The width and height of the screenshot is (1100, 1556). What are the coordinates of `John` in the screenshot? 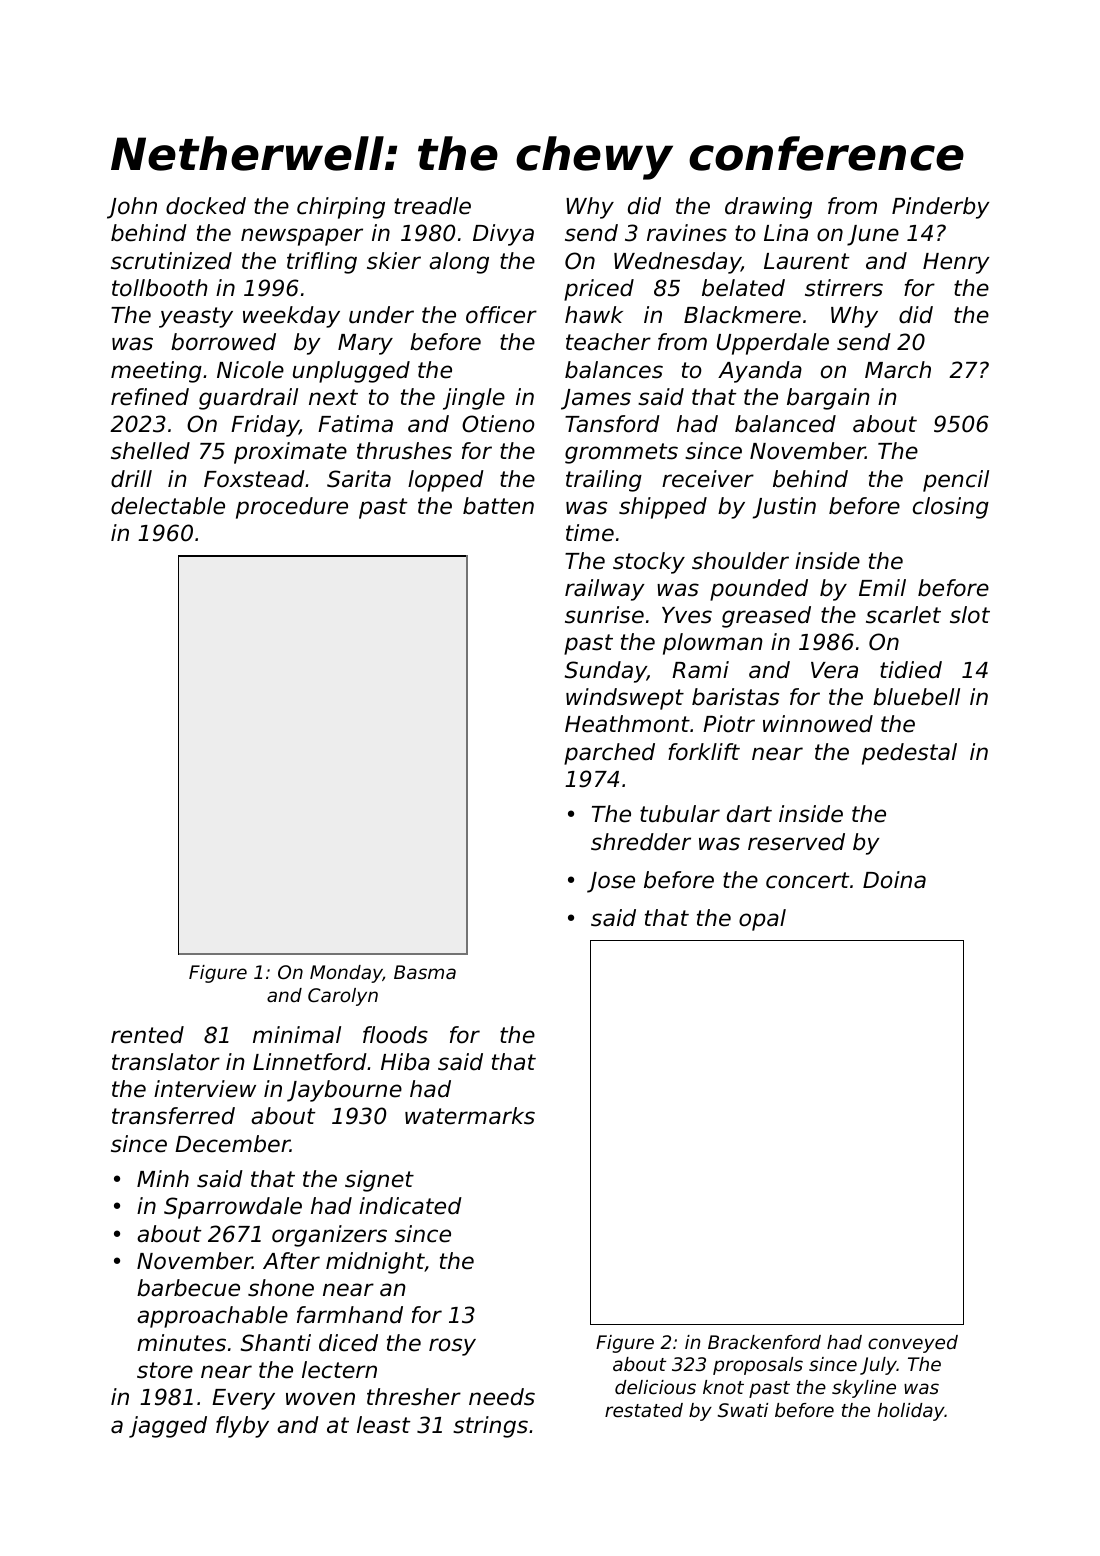 It's located at (132, 208).
